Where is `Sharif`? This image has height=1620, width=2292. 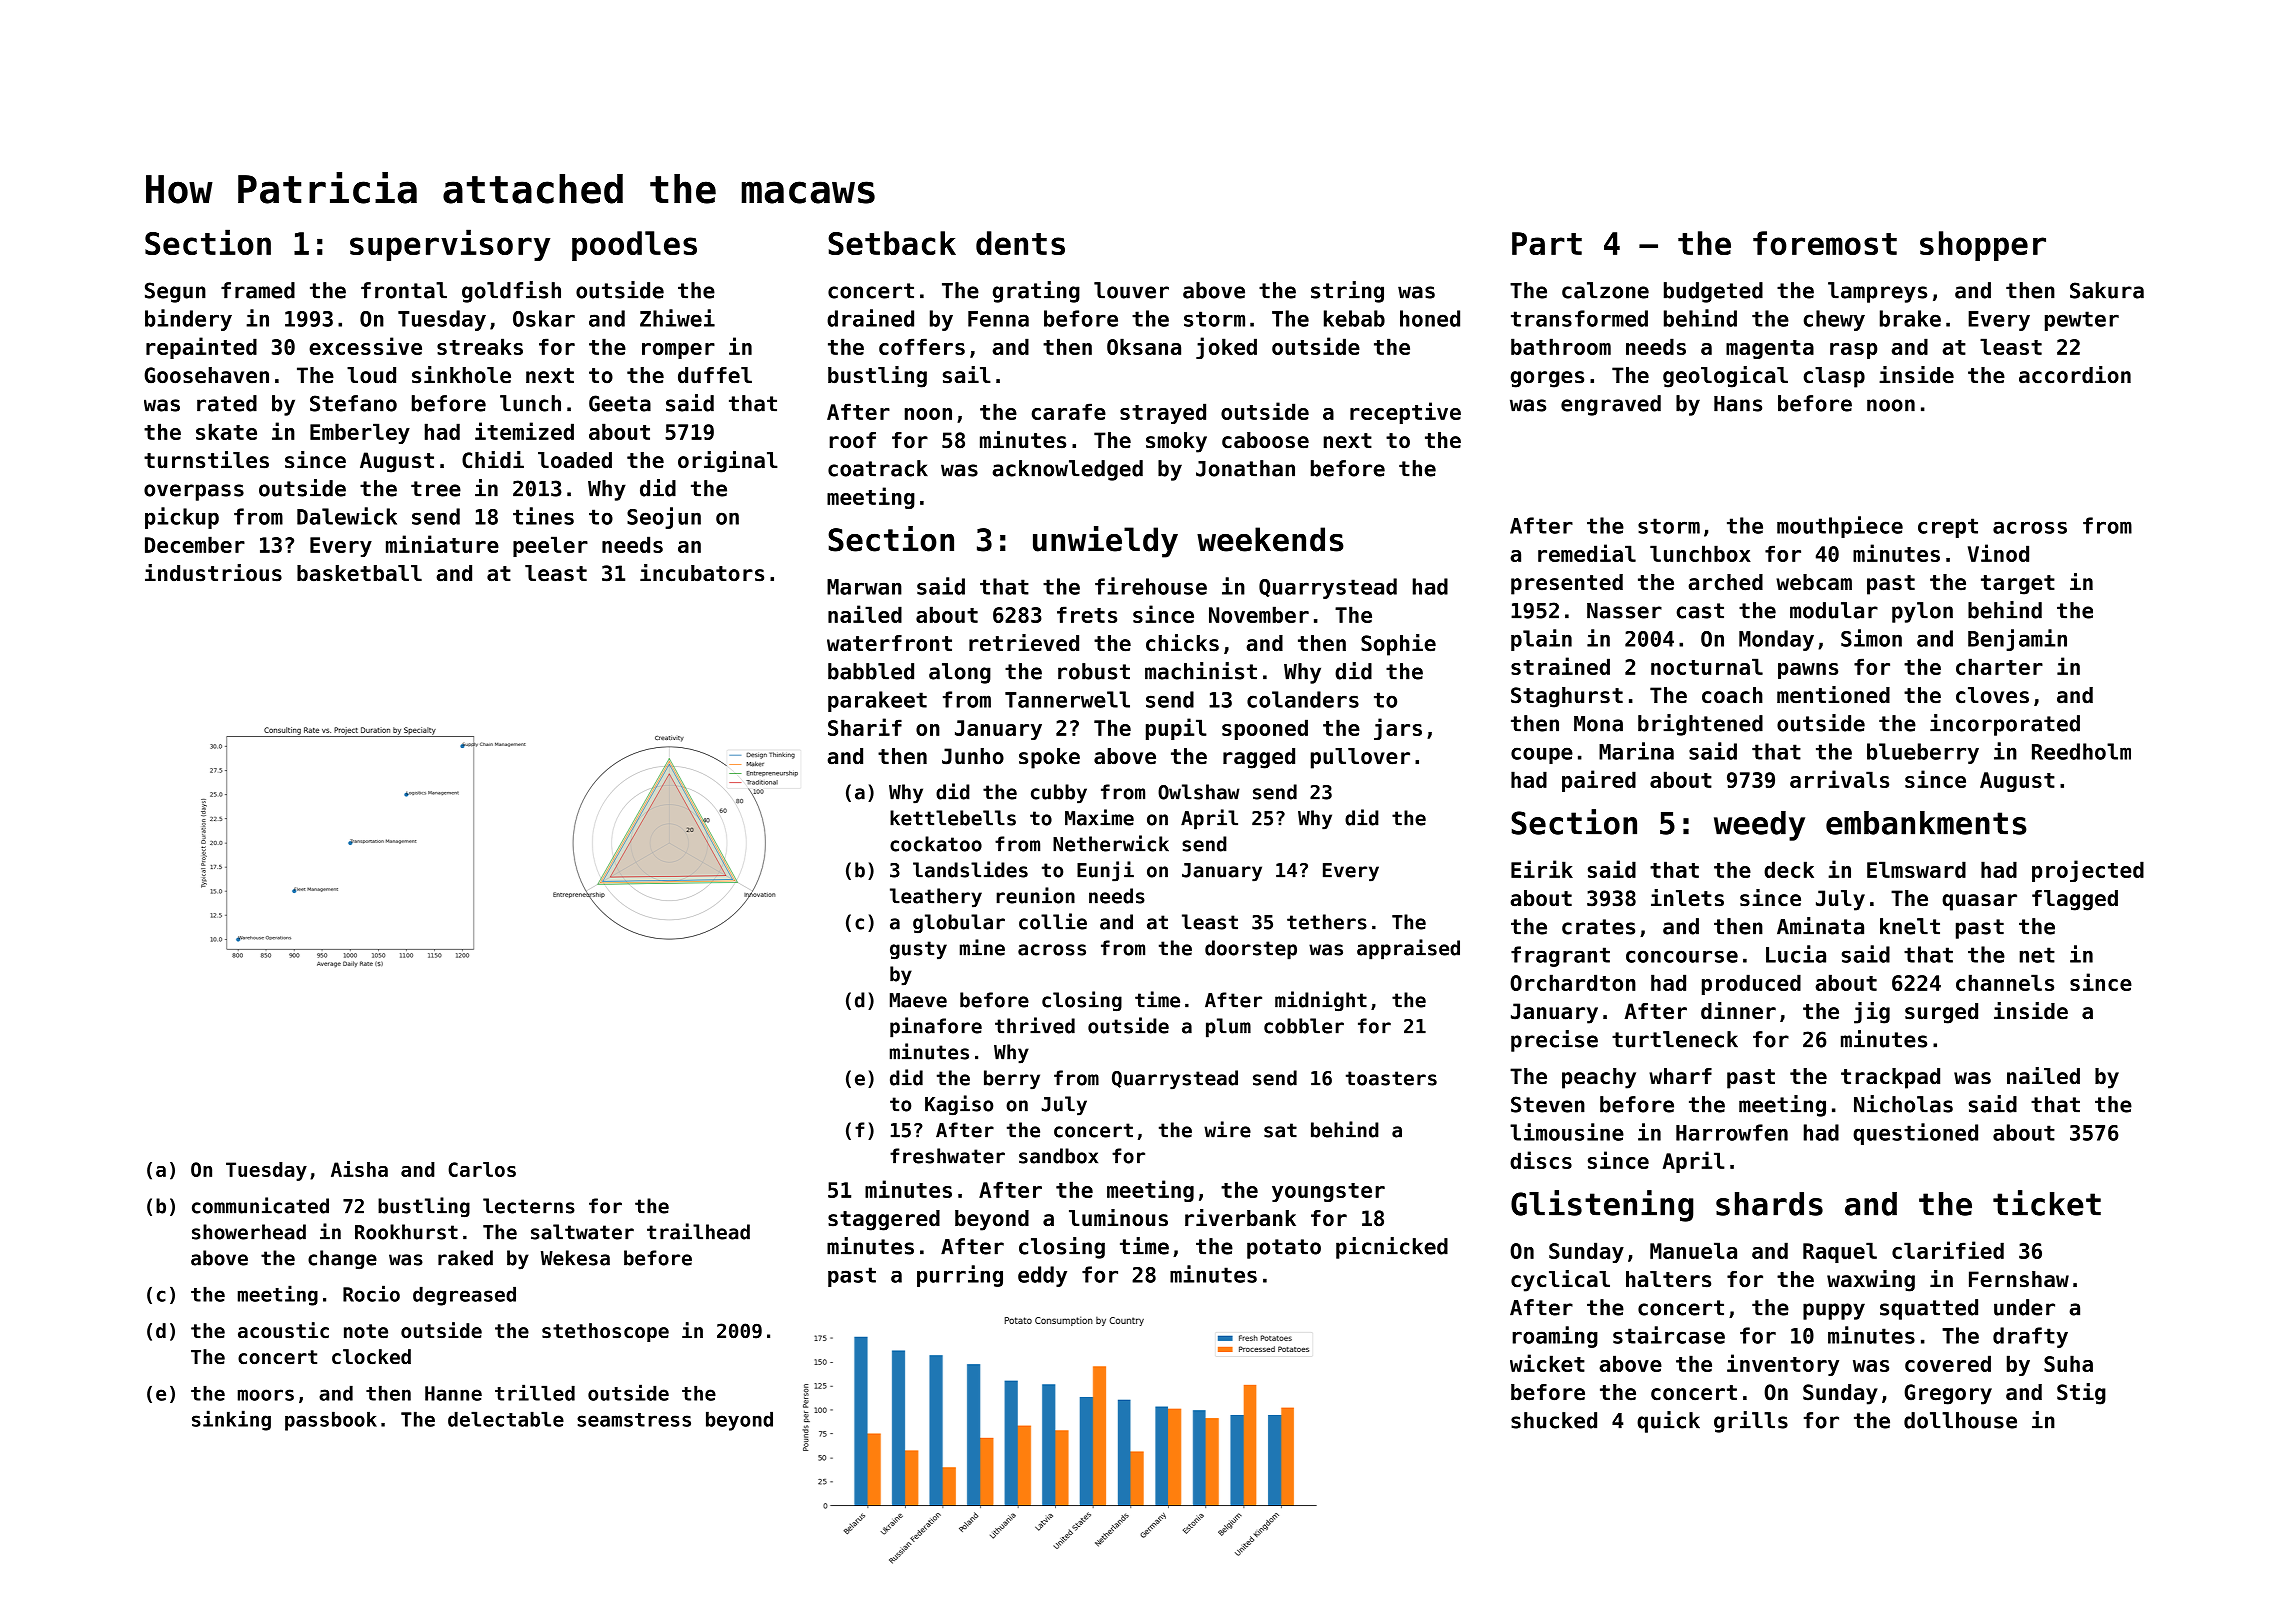 Sharif is located at coordinates (865, 727).
